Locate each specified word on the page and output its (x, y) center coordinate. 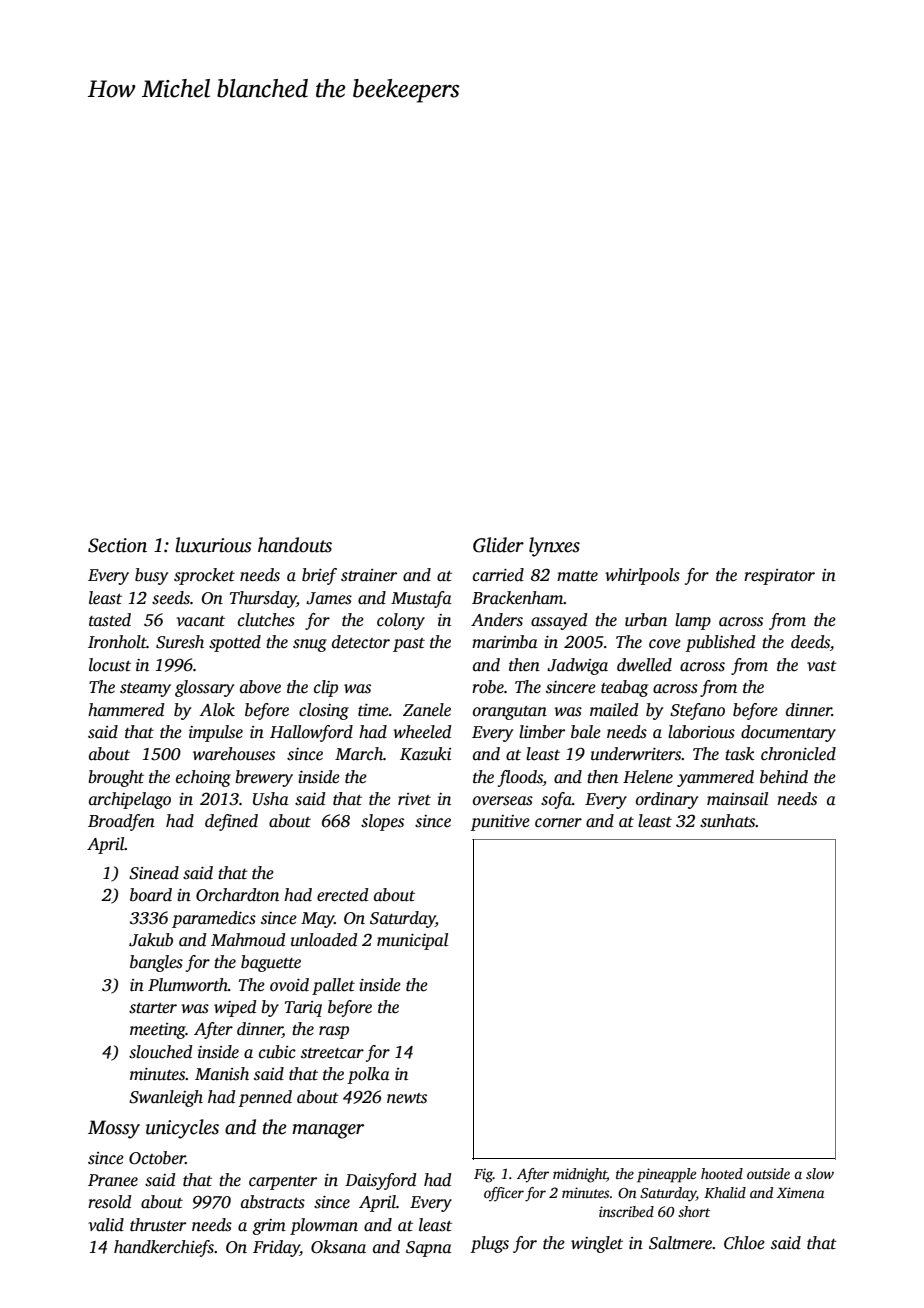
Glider (498, 545)
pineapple (666, 1175)
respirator (779, 577)
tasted (110, 620)
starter (153, 1008)
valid (106, 1224)
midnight (580, 1175)
